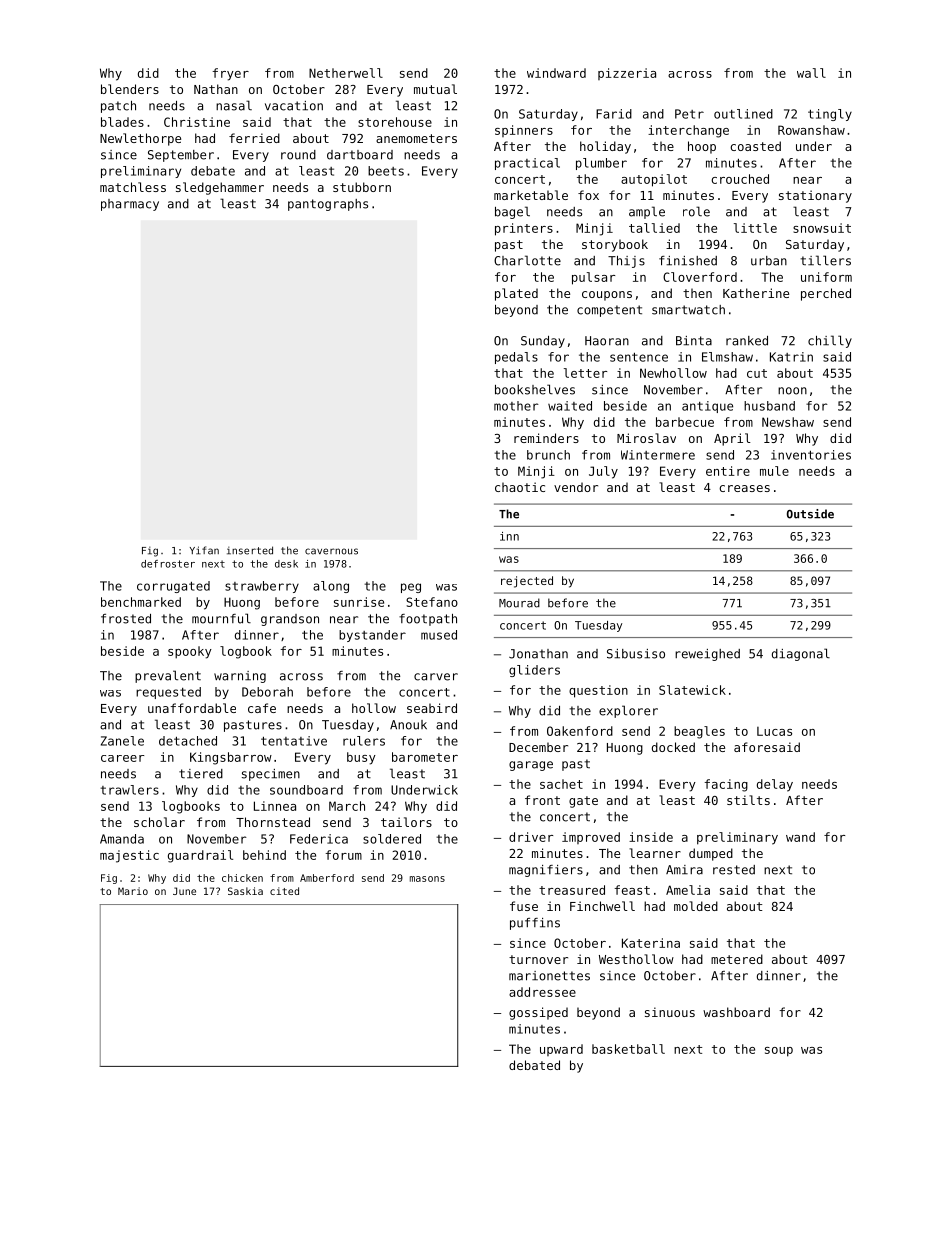 This screenshot has height=1233, width=952. What do you see at coordinates (411, 588) in the screenshot?
I see `peg` at bounding box center [411, 588].
